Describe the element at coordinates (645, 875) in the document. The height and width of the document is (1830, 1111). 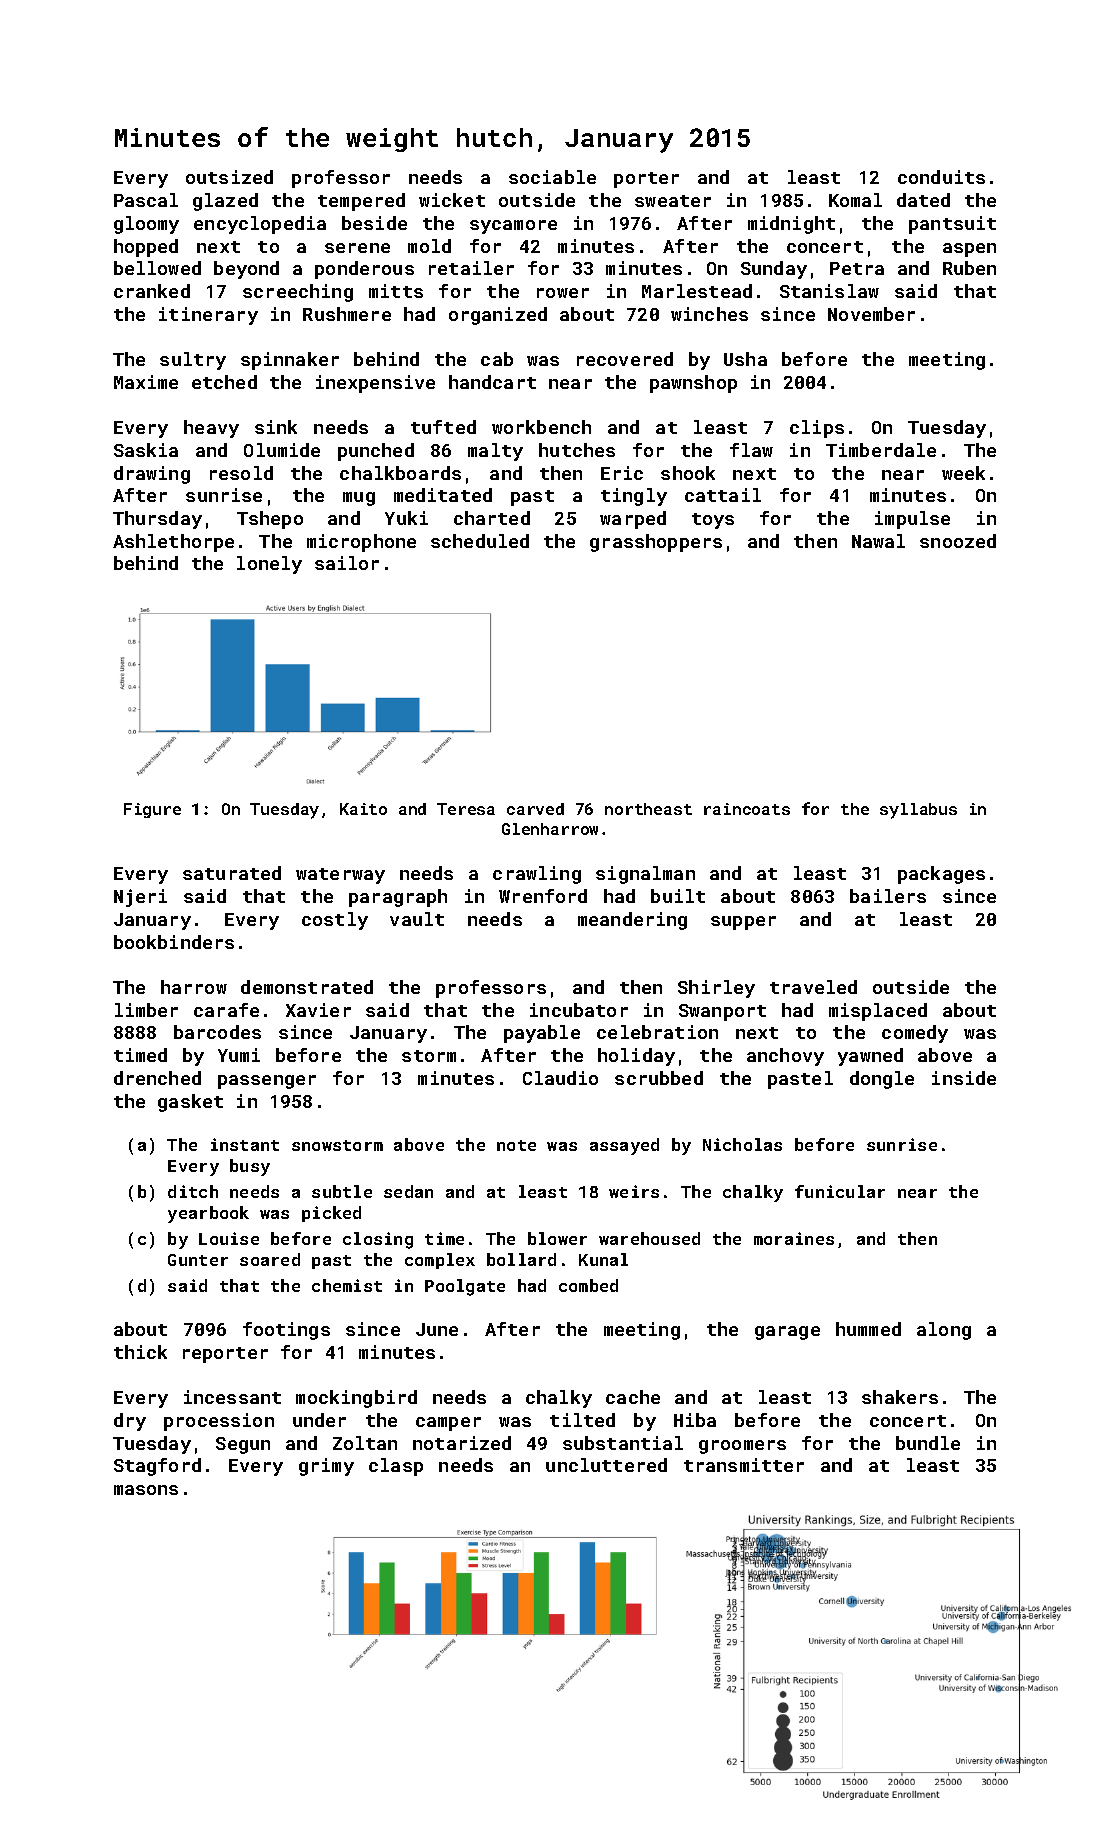
I see `signalman` at that location.
